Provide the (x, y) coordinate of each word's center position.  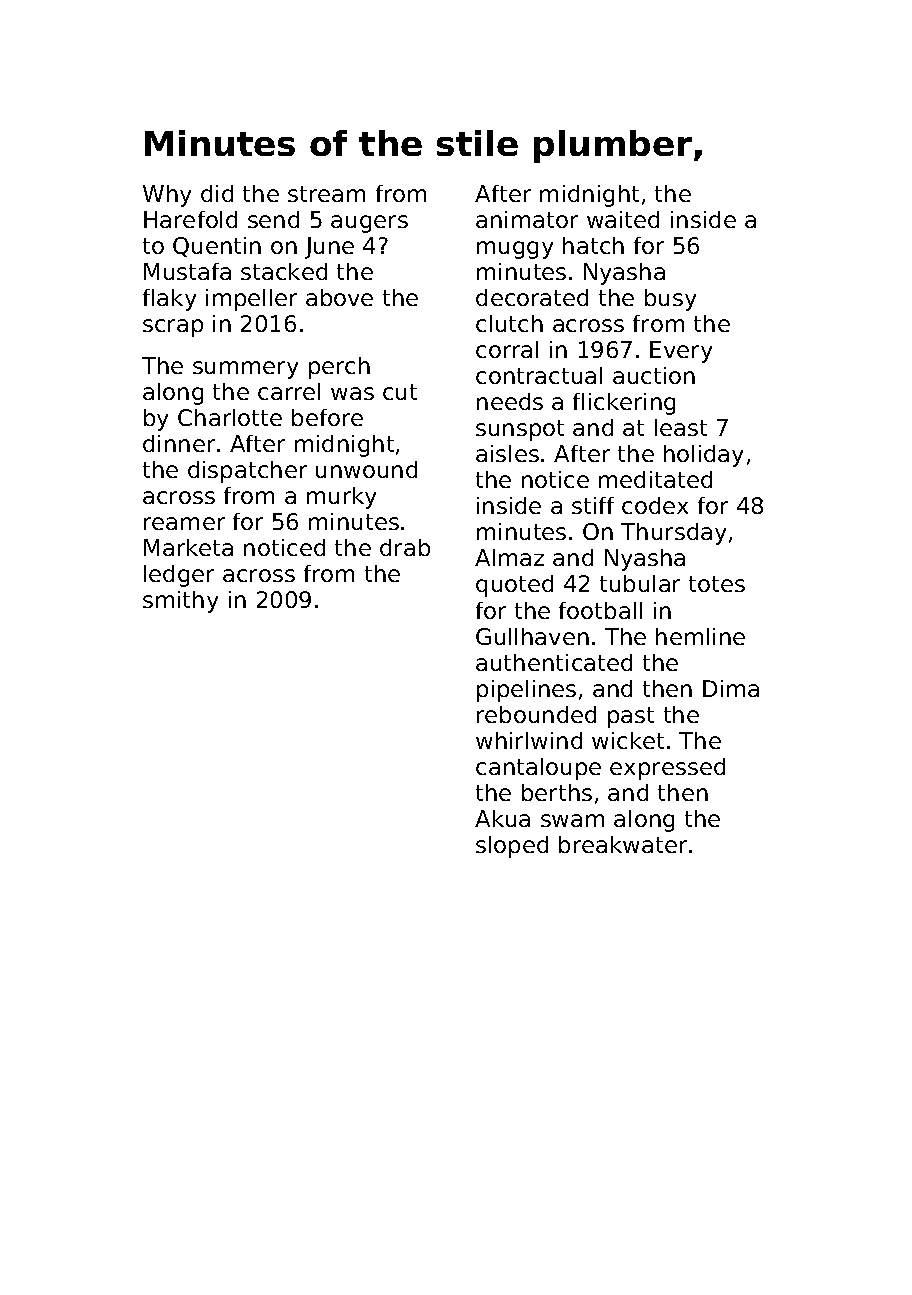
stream (326, 194)
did (217, 193)
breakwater (623, 844)
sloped (512, 847)
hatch (593, 245)
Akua (502, 818)
